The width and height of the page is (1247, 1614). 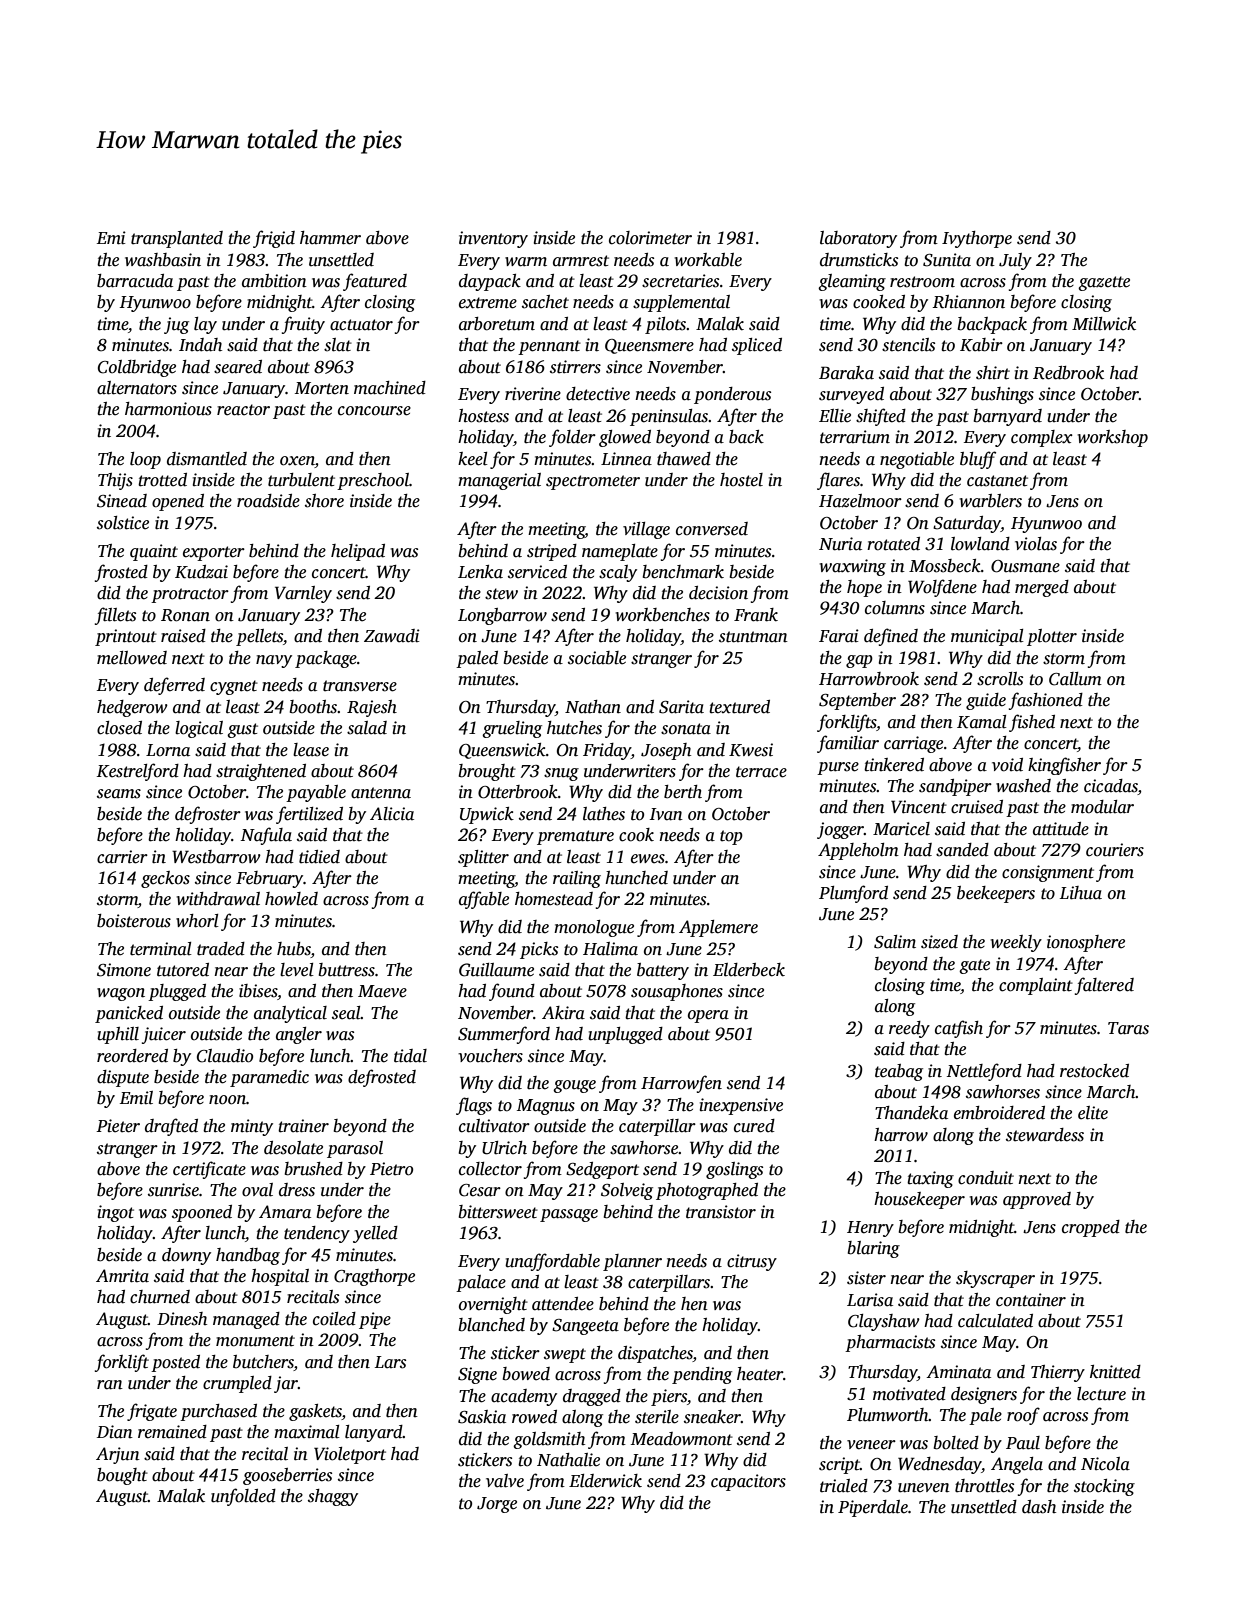 What do you see at coordinates (122, 1276) in the page?
I see `Amrita` at bounding box center [122, 1276].
